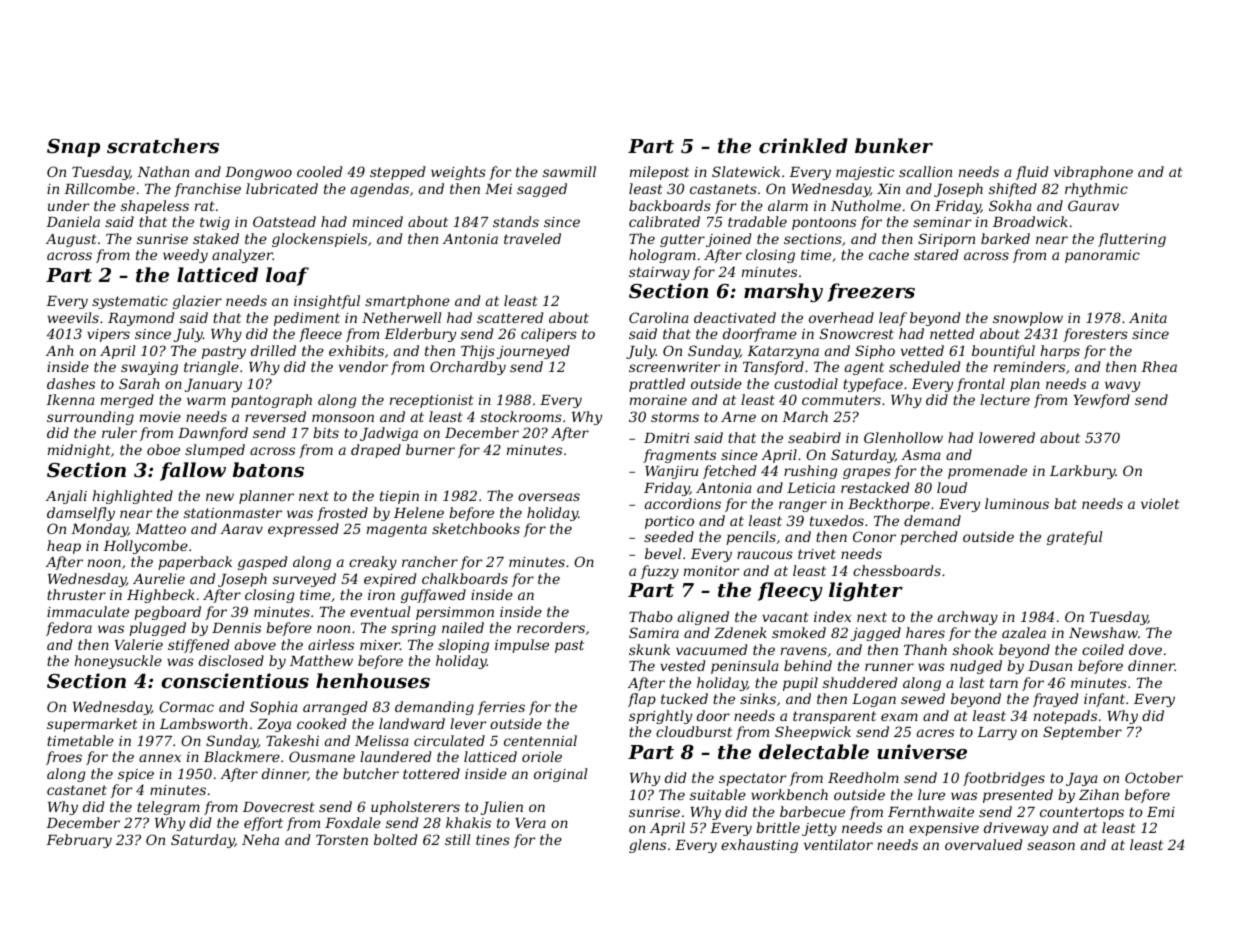 The height and width of the page is (952, 1233). What do you see at coordinates (376, 451) in the page?
I see `draped` at bounding box center [376, 451].
